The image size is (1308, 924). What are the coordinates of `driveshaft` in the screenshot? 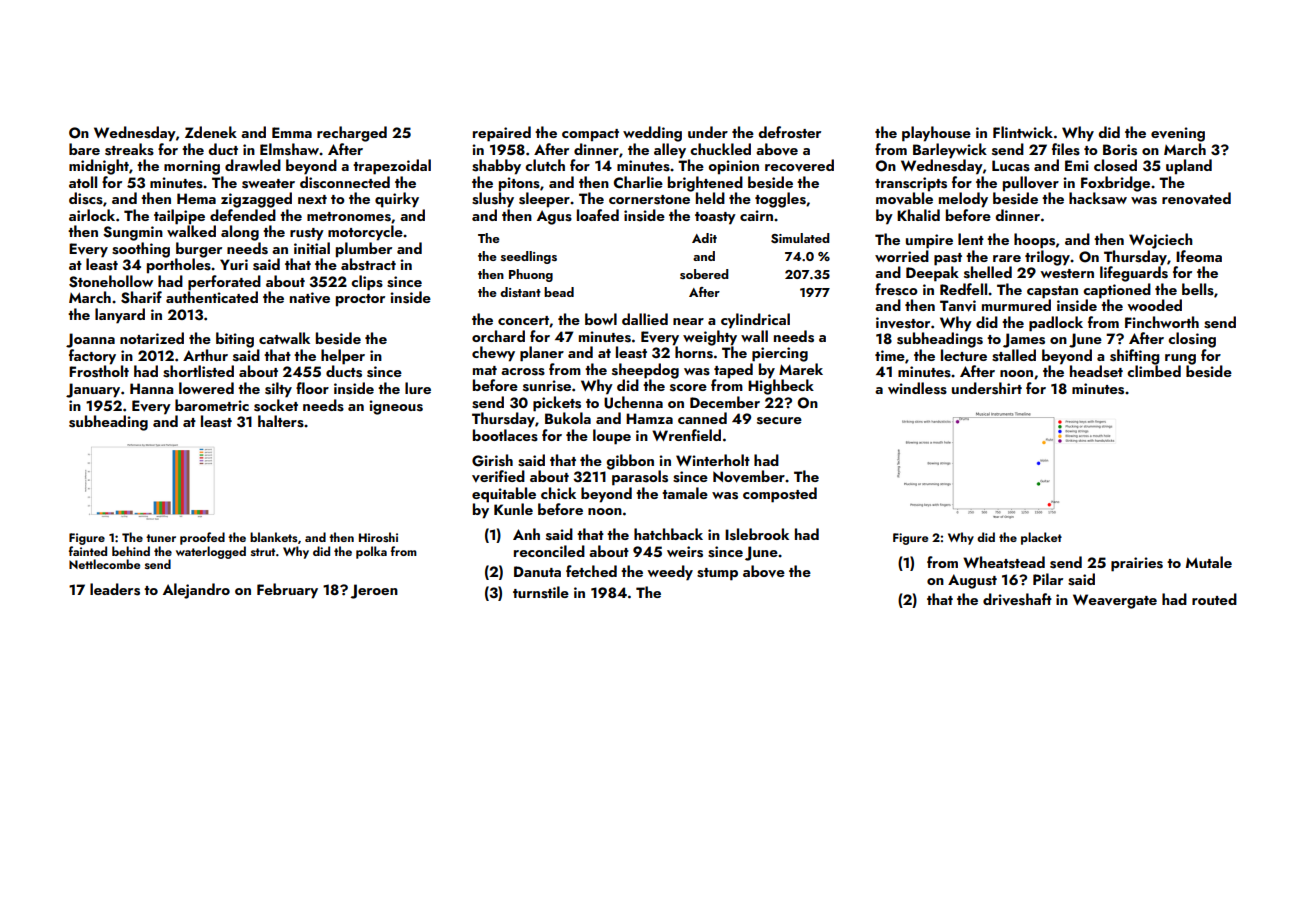 It's located at (1017, 599).
